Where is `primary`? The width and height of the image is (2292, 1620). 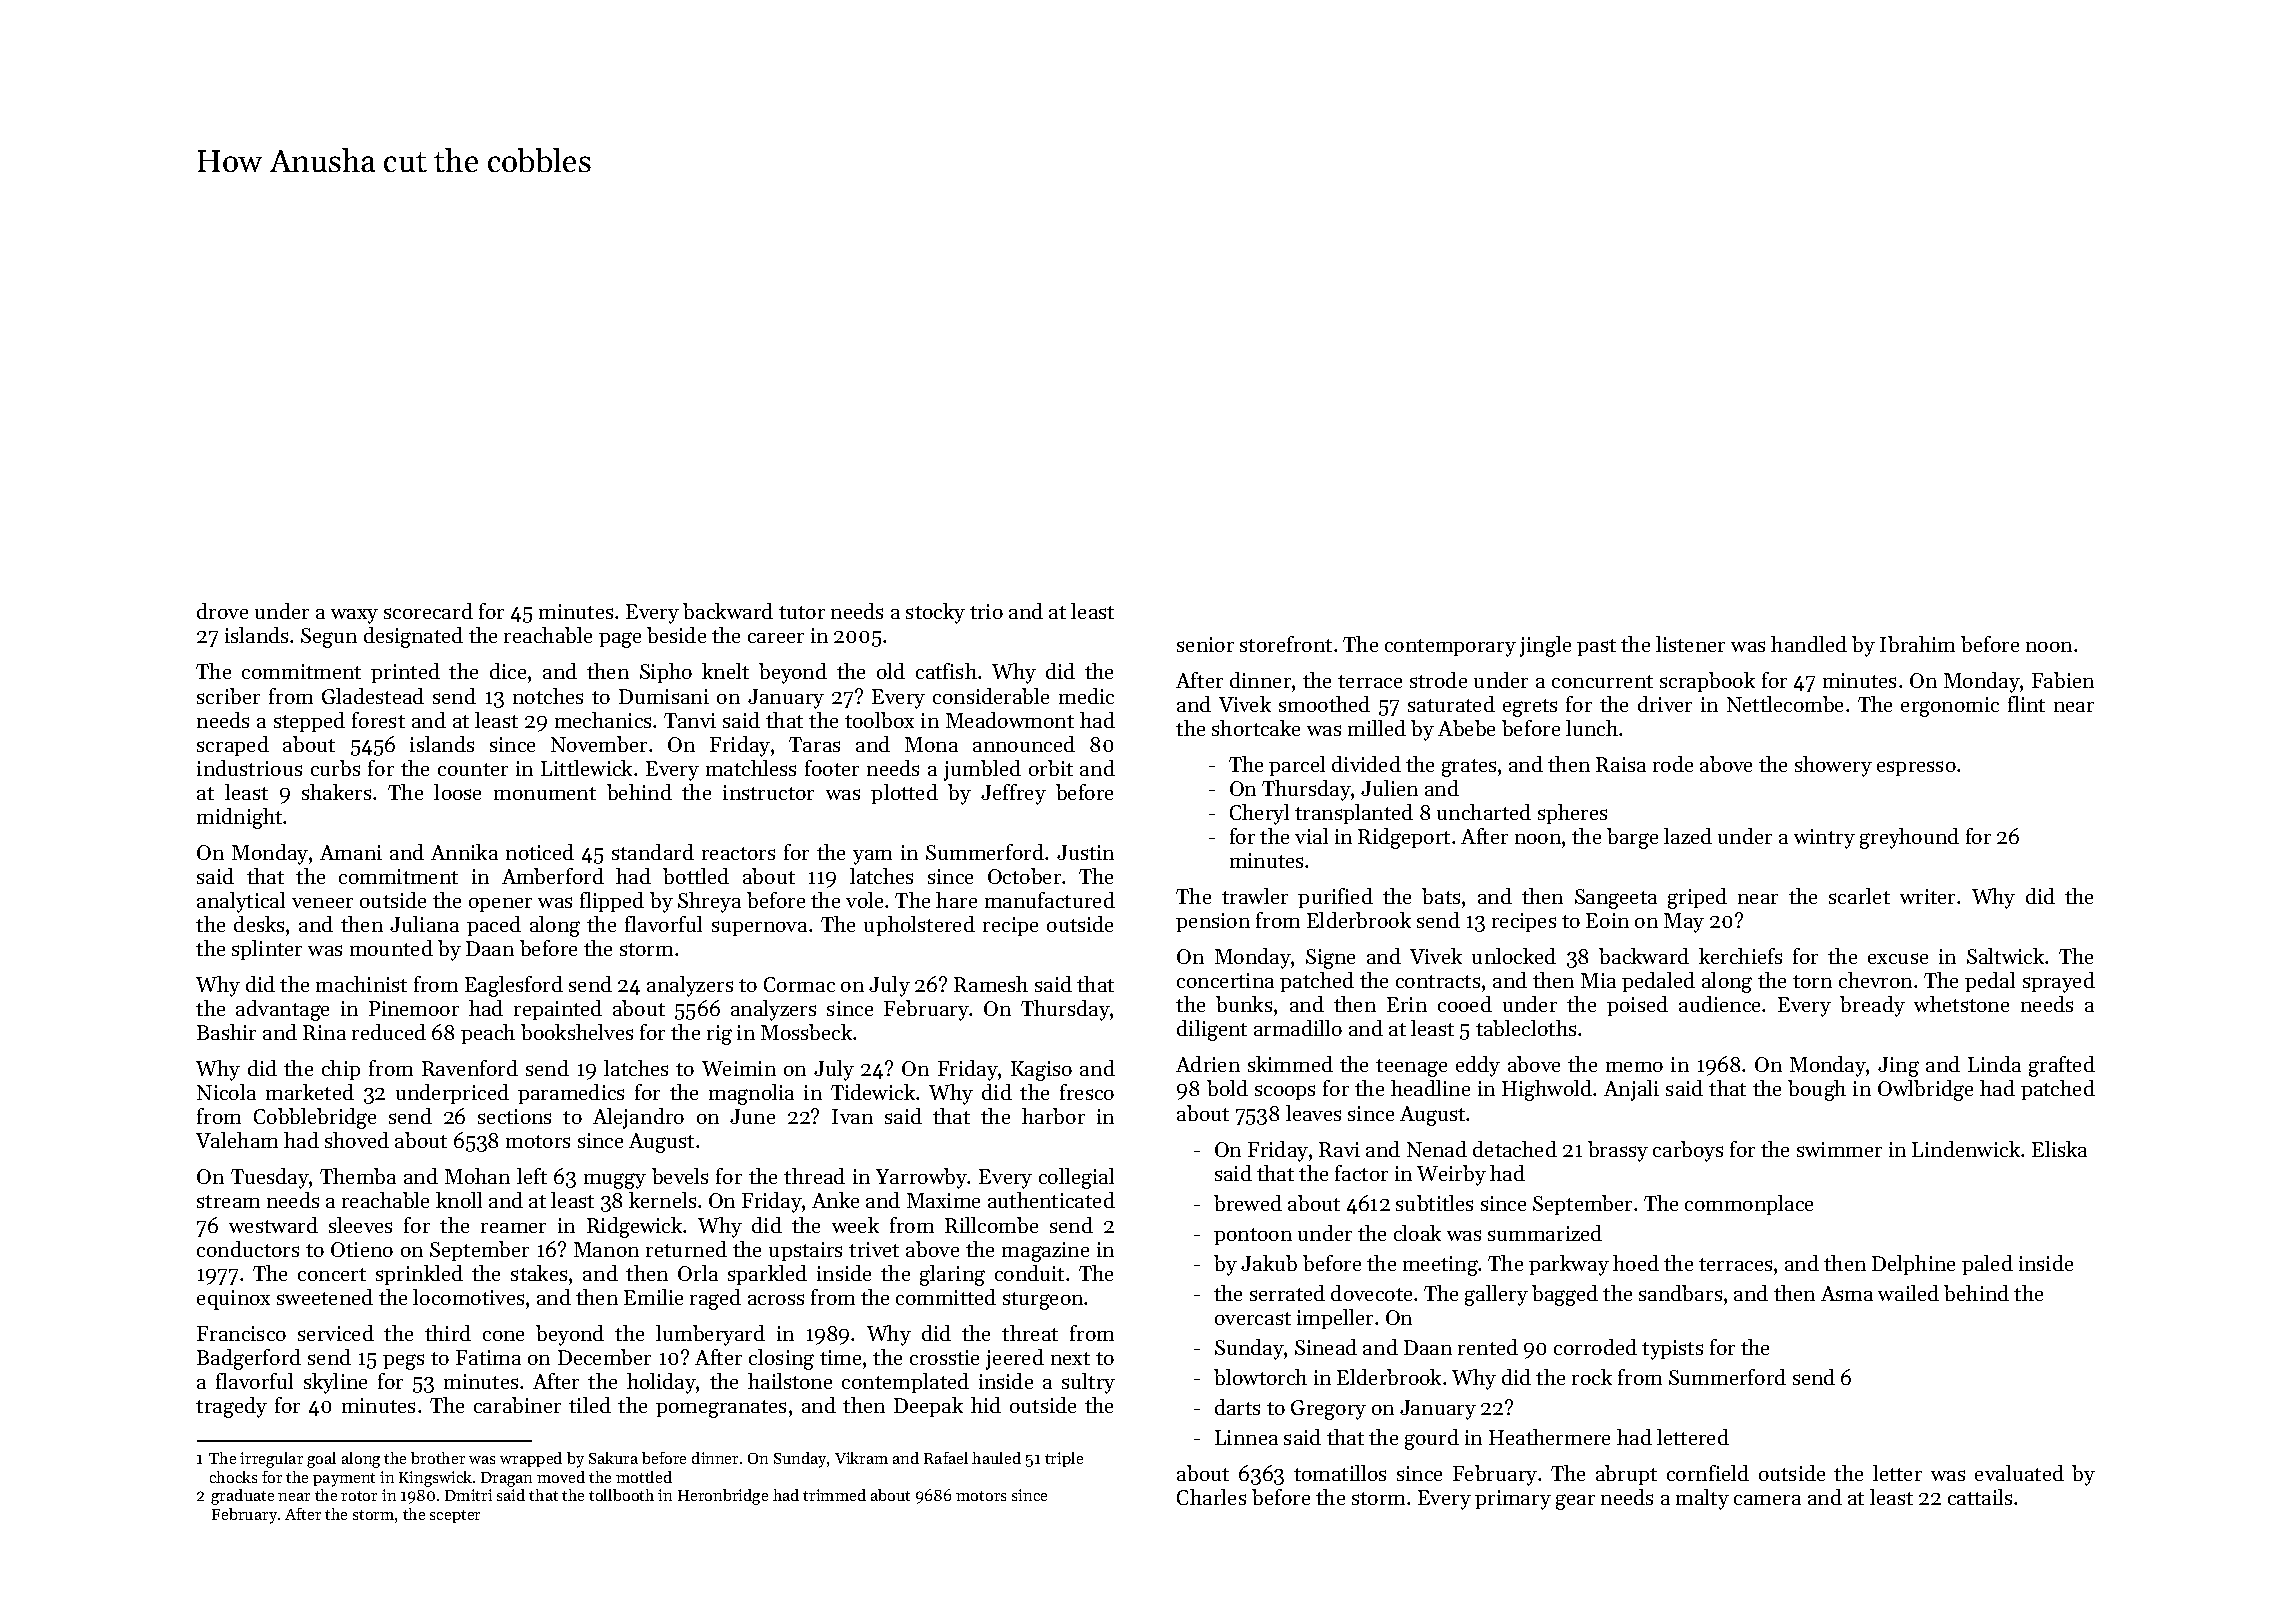 primary is located at coordinates (1513, 1500).
